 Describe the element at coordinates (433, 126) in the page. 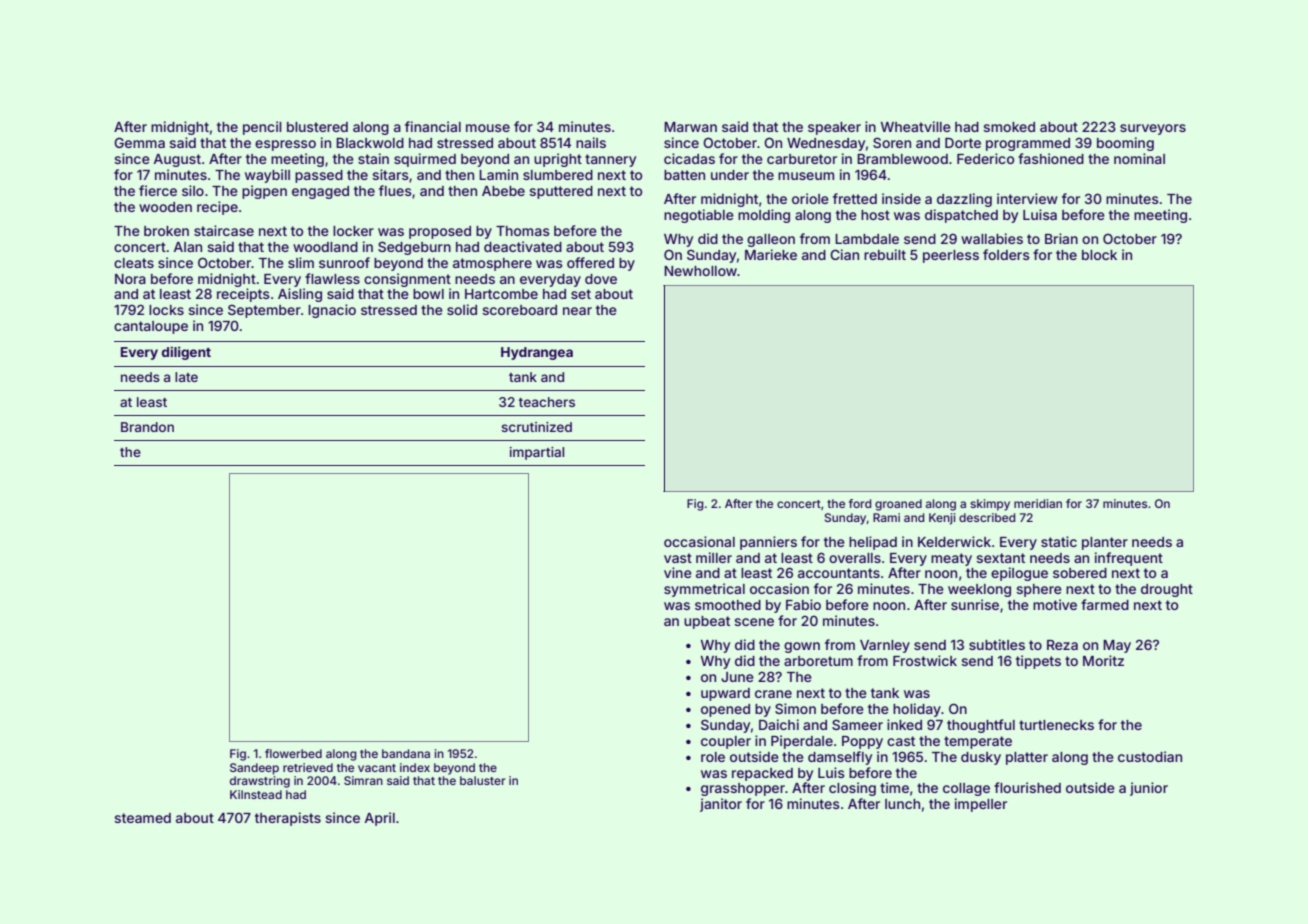

I see `financial` at that location.
